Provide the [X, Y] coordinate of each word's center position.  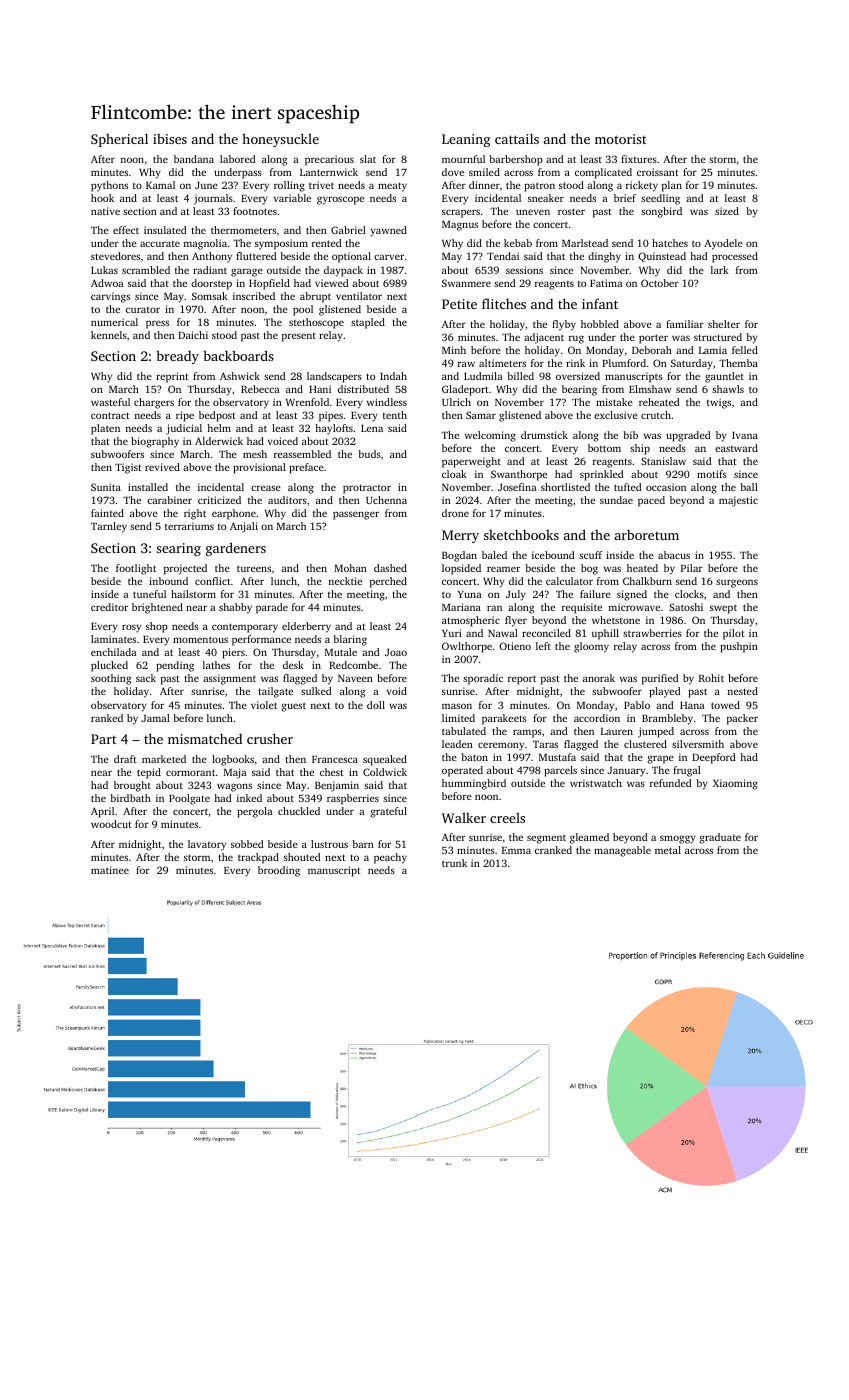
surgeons [737, 583]
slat [368, 159]
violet [264, 705]
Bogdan [459, 556]
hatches [670, 243]
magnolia [205, 244]
